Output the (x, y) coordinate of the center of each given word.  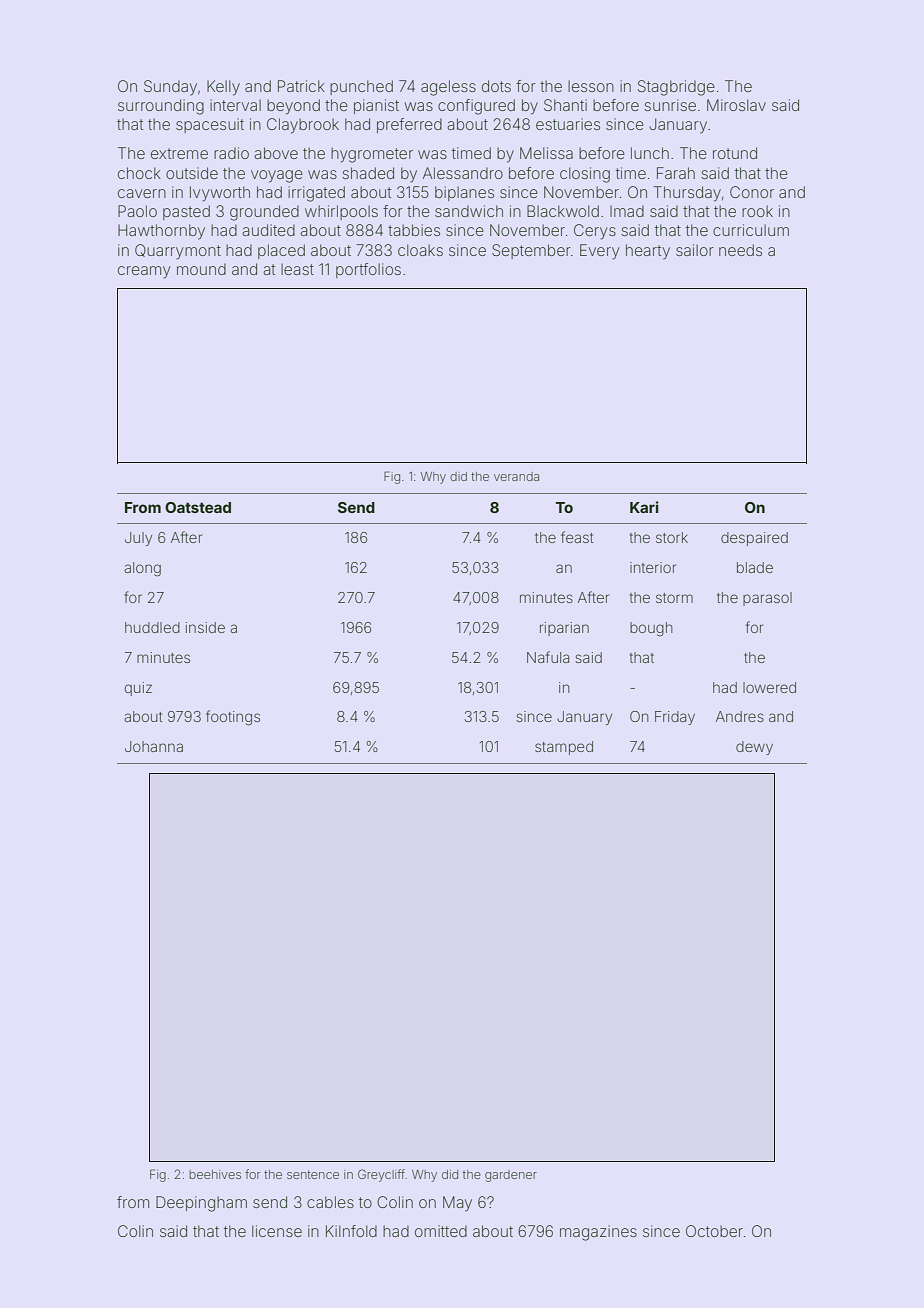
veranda (516, 476)
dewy (754, 748)
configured (476, 107)
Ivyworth (220, 194)
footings (233, 718)
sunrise (670, 105)
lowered (769, 687)
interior (653, 567)
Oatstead (198, 507)
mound (201, 269)
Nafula (548, 657)
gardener (511, 1176)
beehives (215, 1174)
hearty (648, 252)
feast (577, 537)
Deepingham (201, 1204)
